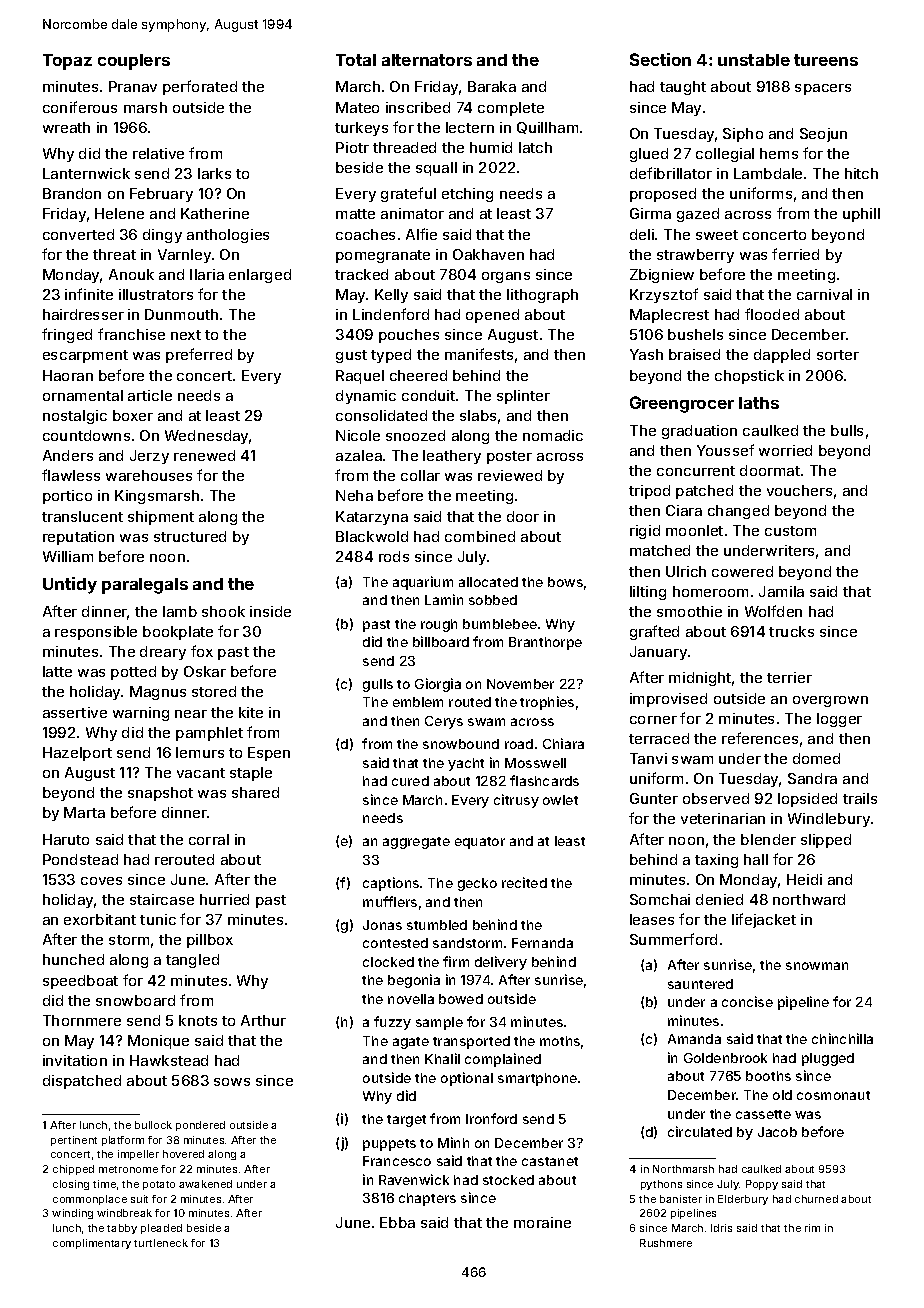 This screenshot has width=924, height=1308. Describe the element at coordinates (372, 536) in the screenshot. I see `Blackwold` at that location.
